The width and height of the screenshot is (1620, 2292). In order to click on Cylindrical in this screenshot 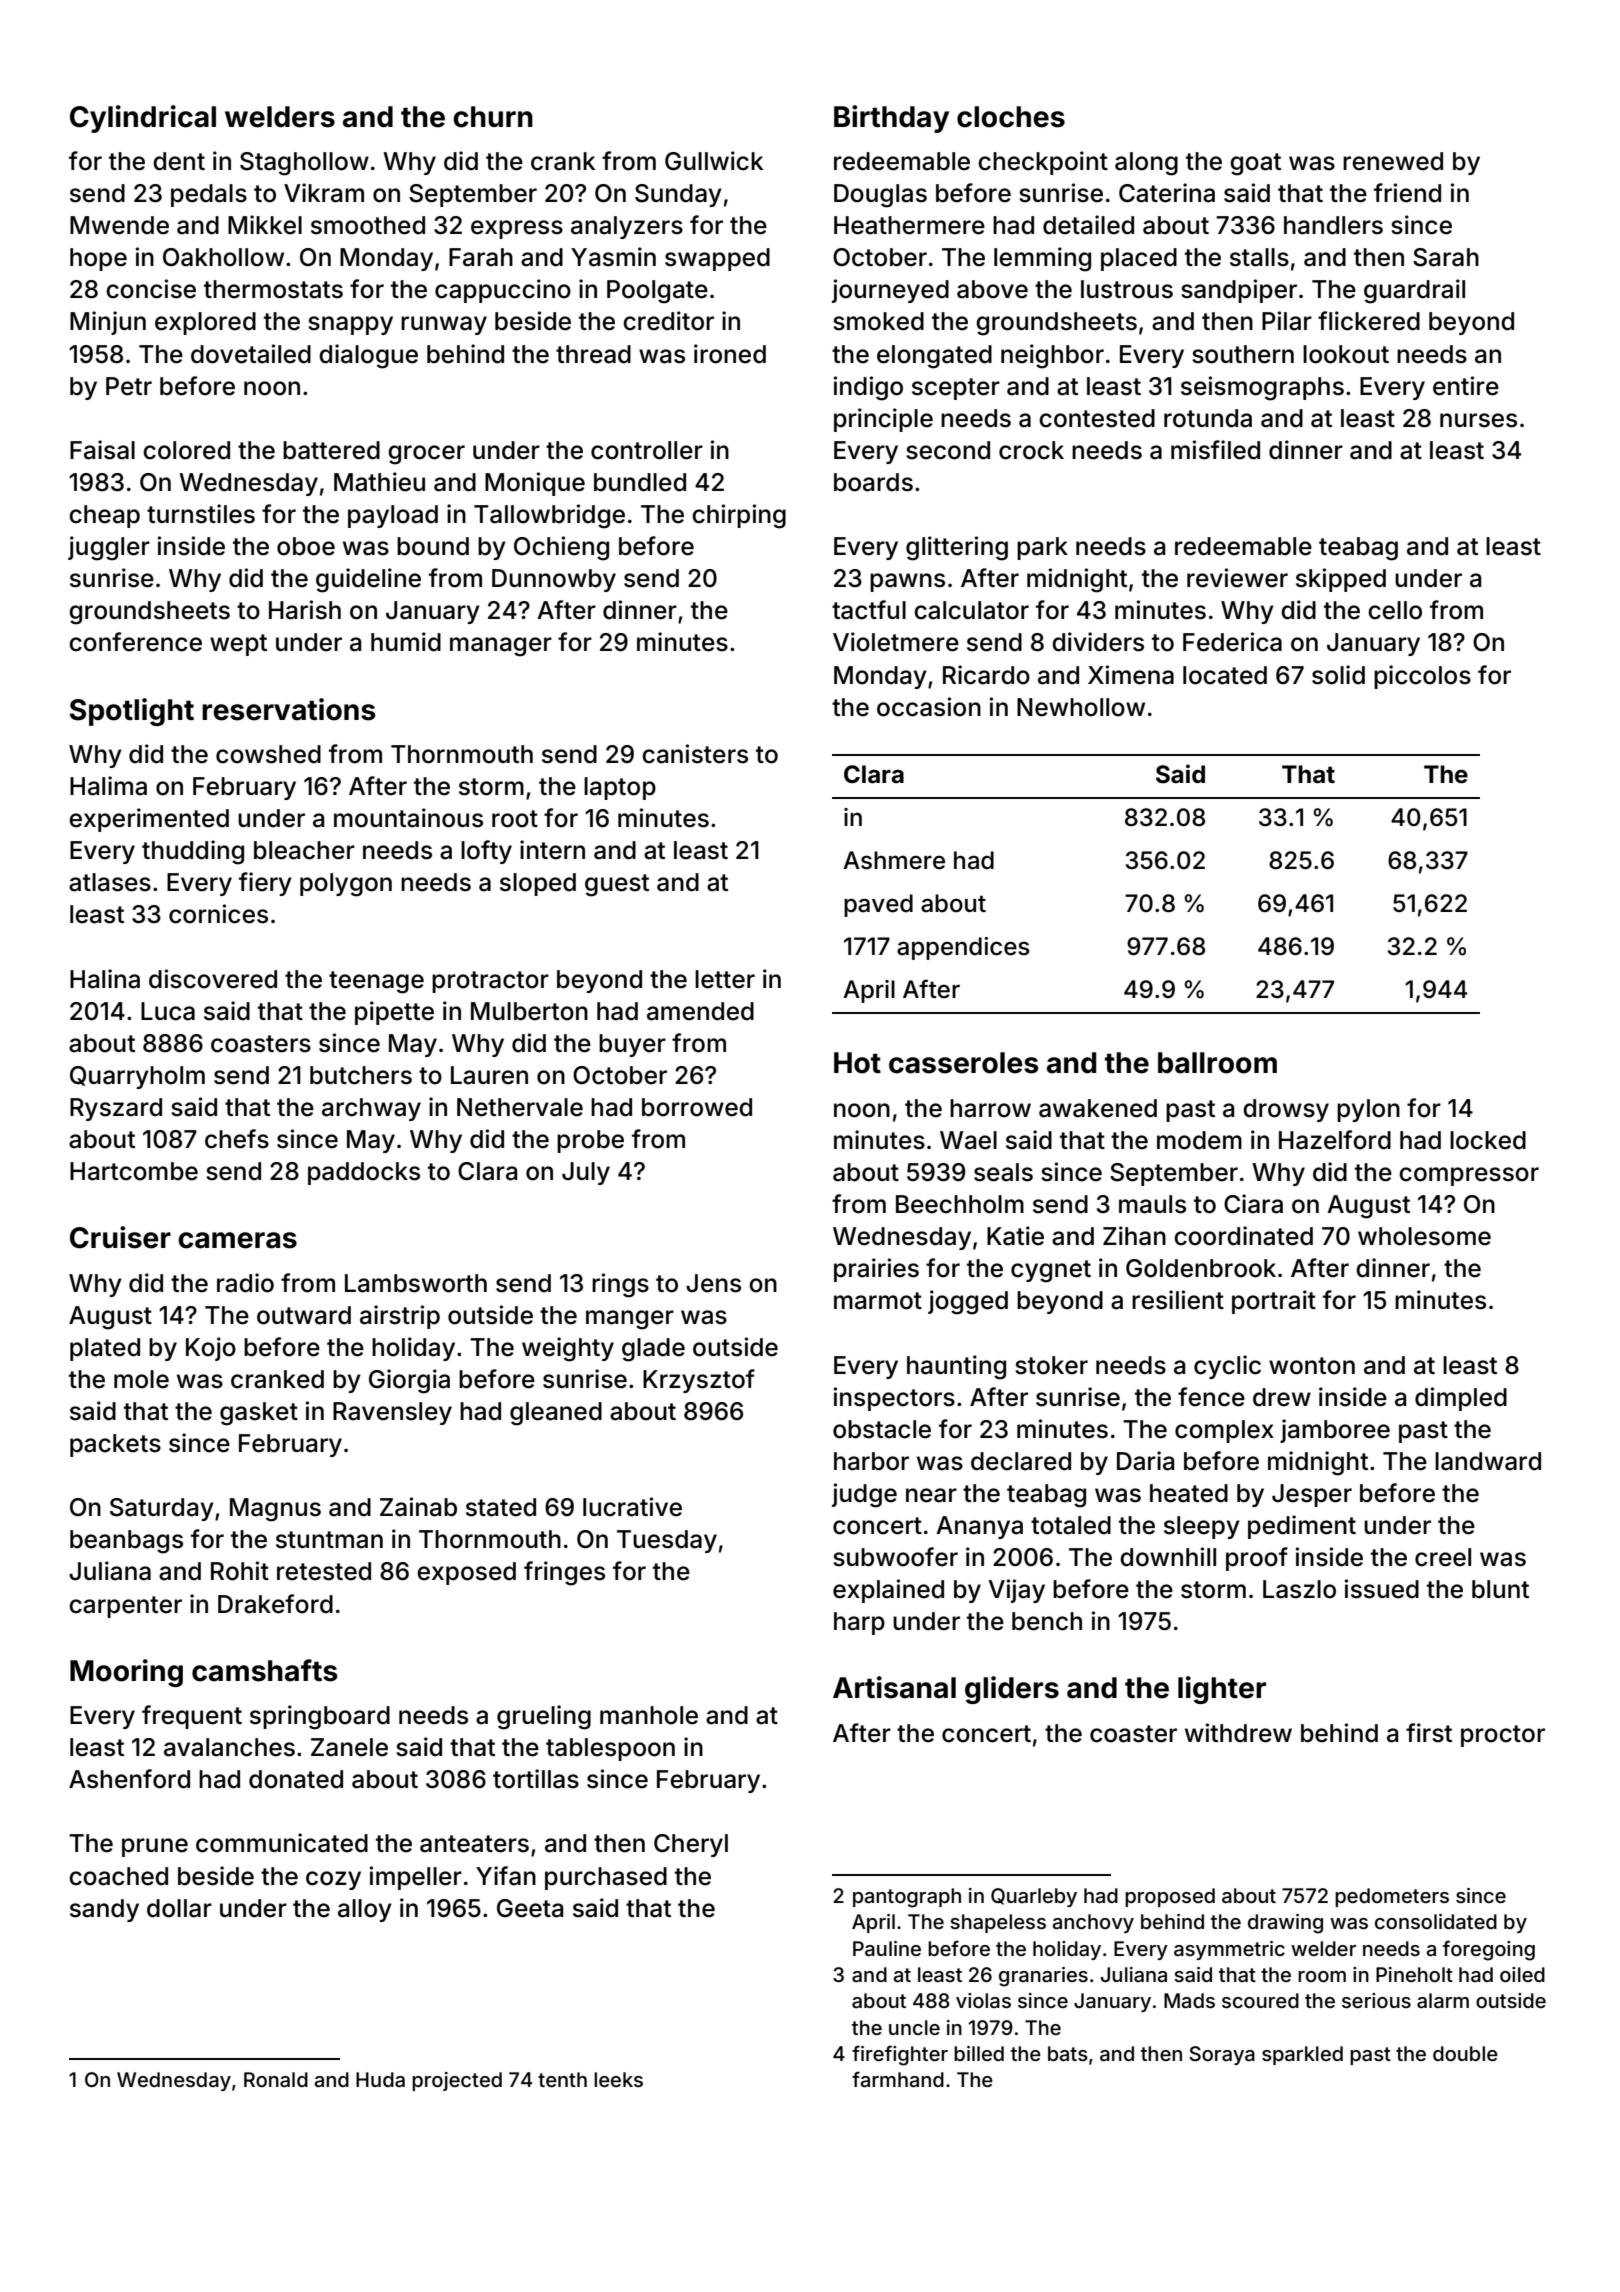, I will do `click(143, 119)`.
